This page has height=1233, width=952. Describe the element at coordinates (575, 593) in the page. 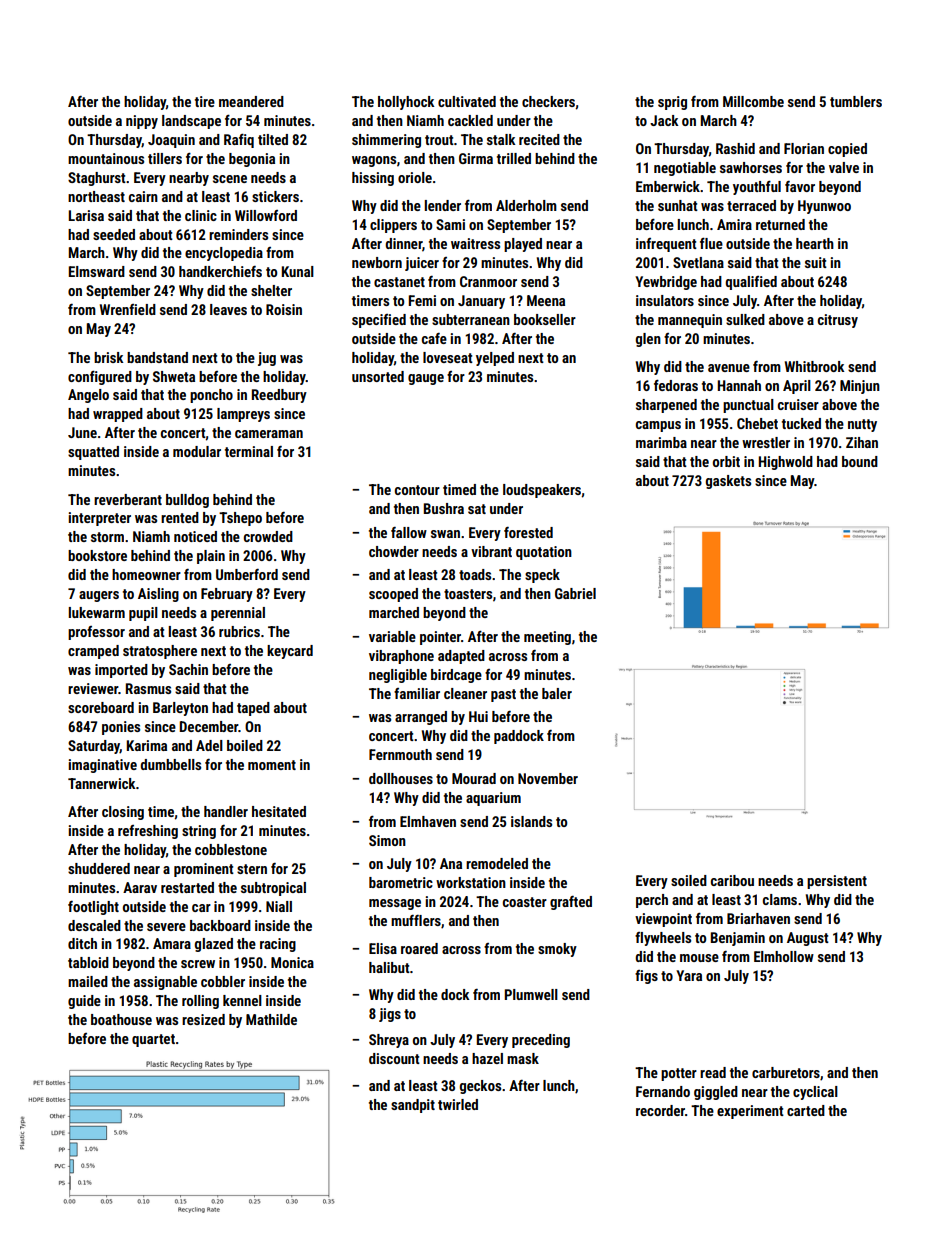

I see `Gabriel` at that location.
